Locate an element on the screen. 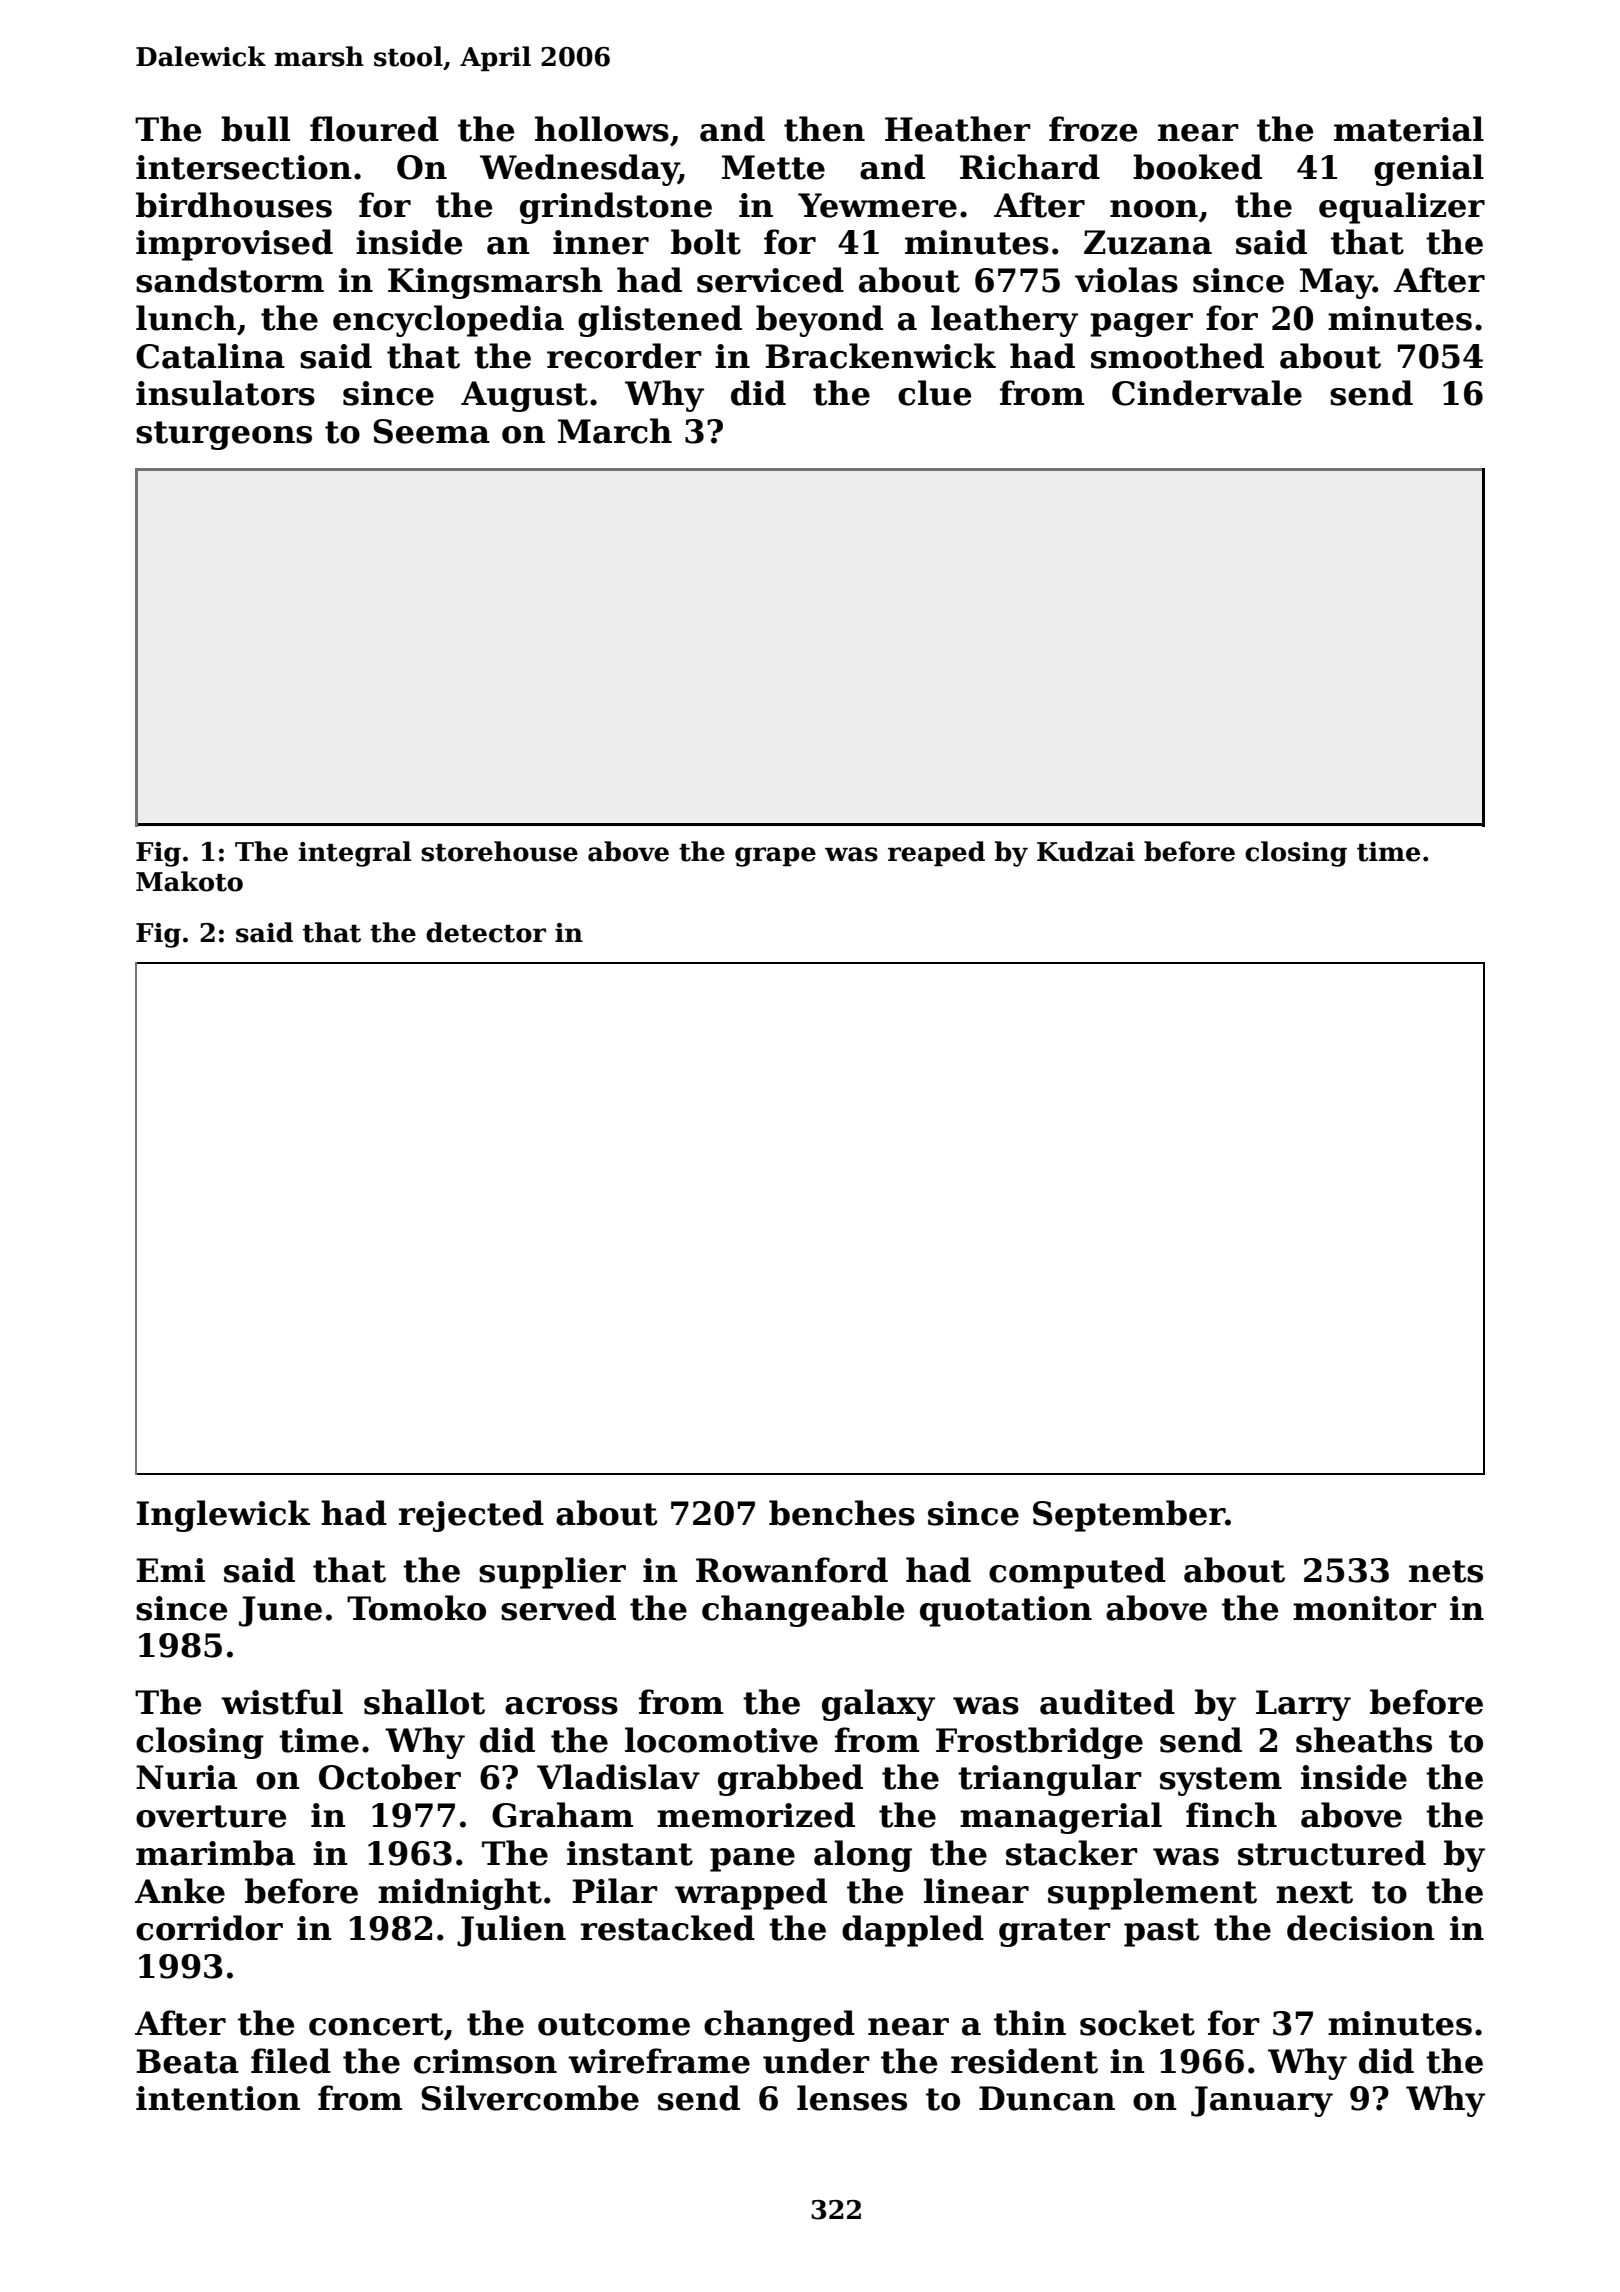 The width and height of the screenshot is (1620, 2292). detector is located at coordinates (486, 932).
